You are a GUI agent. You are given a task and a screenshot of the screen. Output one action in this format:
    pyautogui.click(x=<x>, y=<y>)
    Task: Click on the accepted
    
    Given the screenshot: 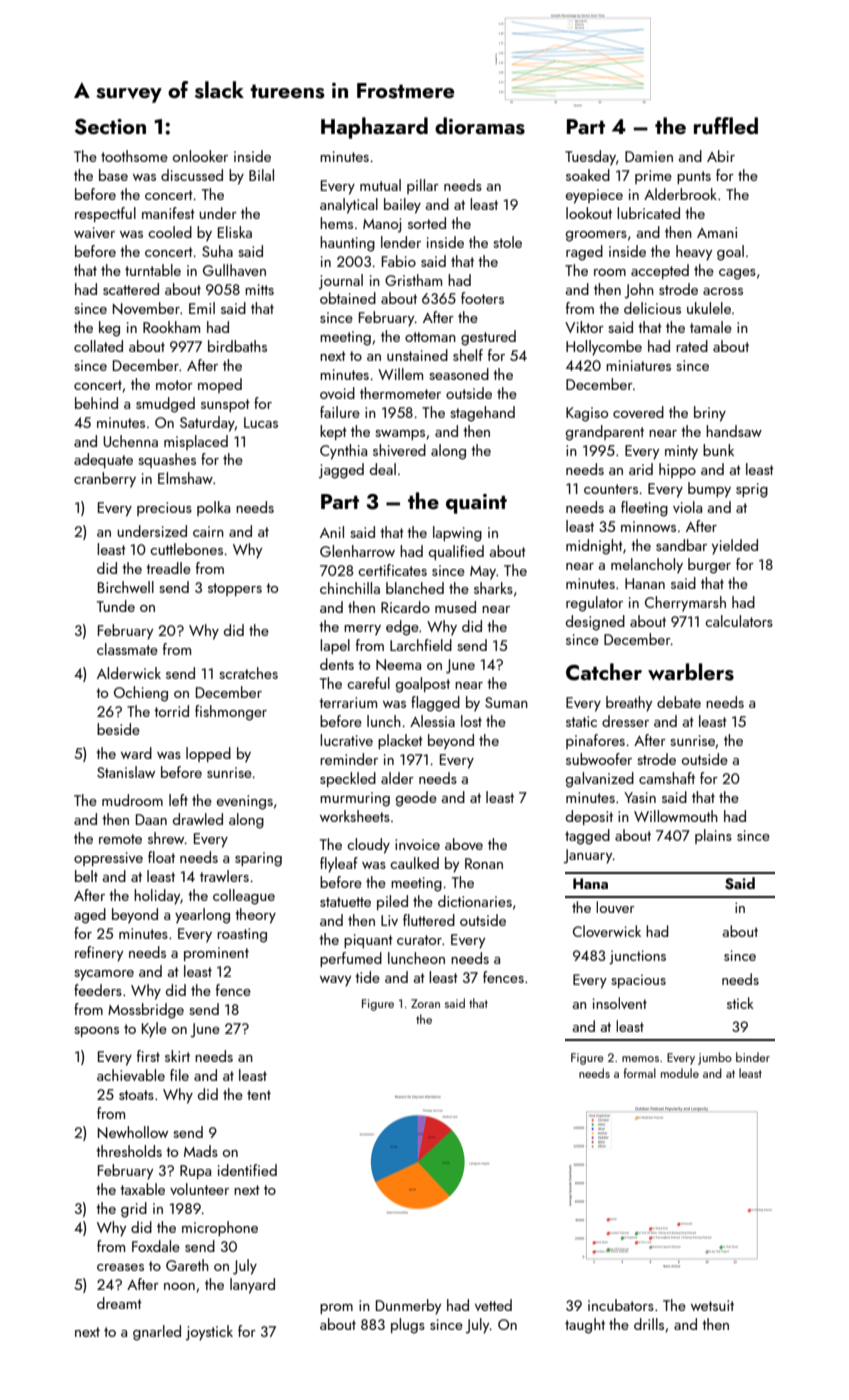 What is the action you would take?
    pyautogui.click(x=660, y=271)
